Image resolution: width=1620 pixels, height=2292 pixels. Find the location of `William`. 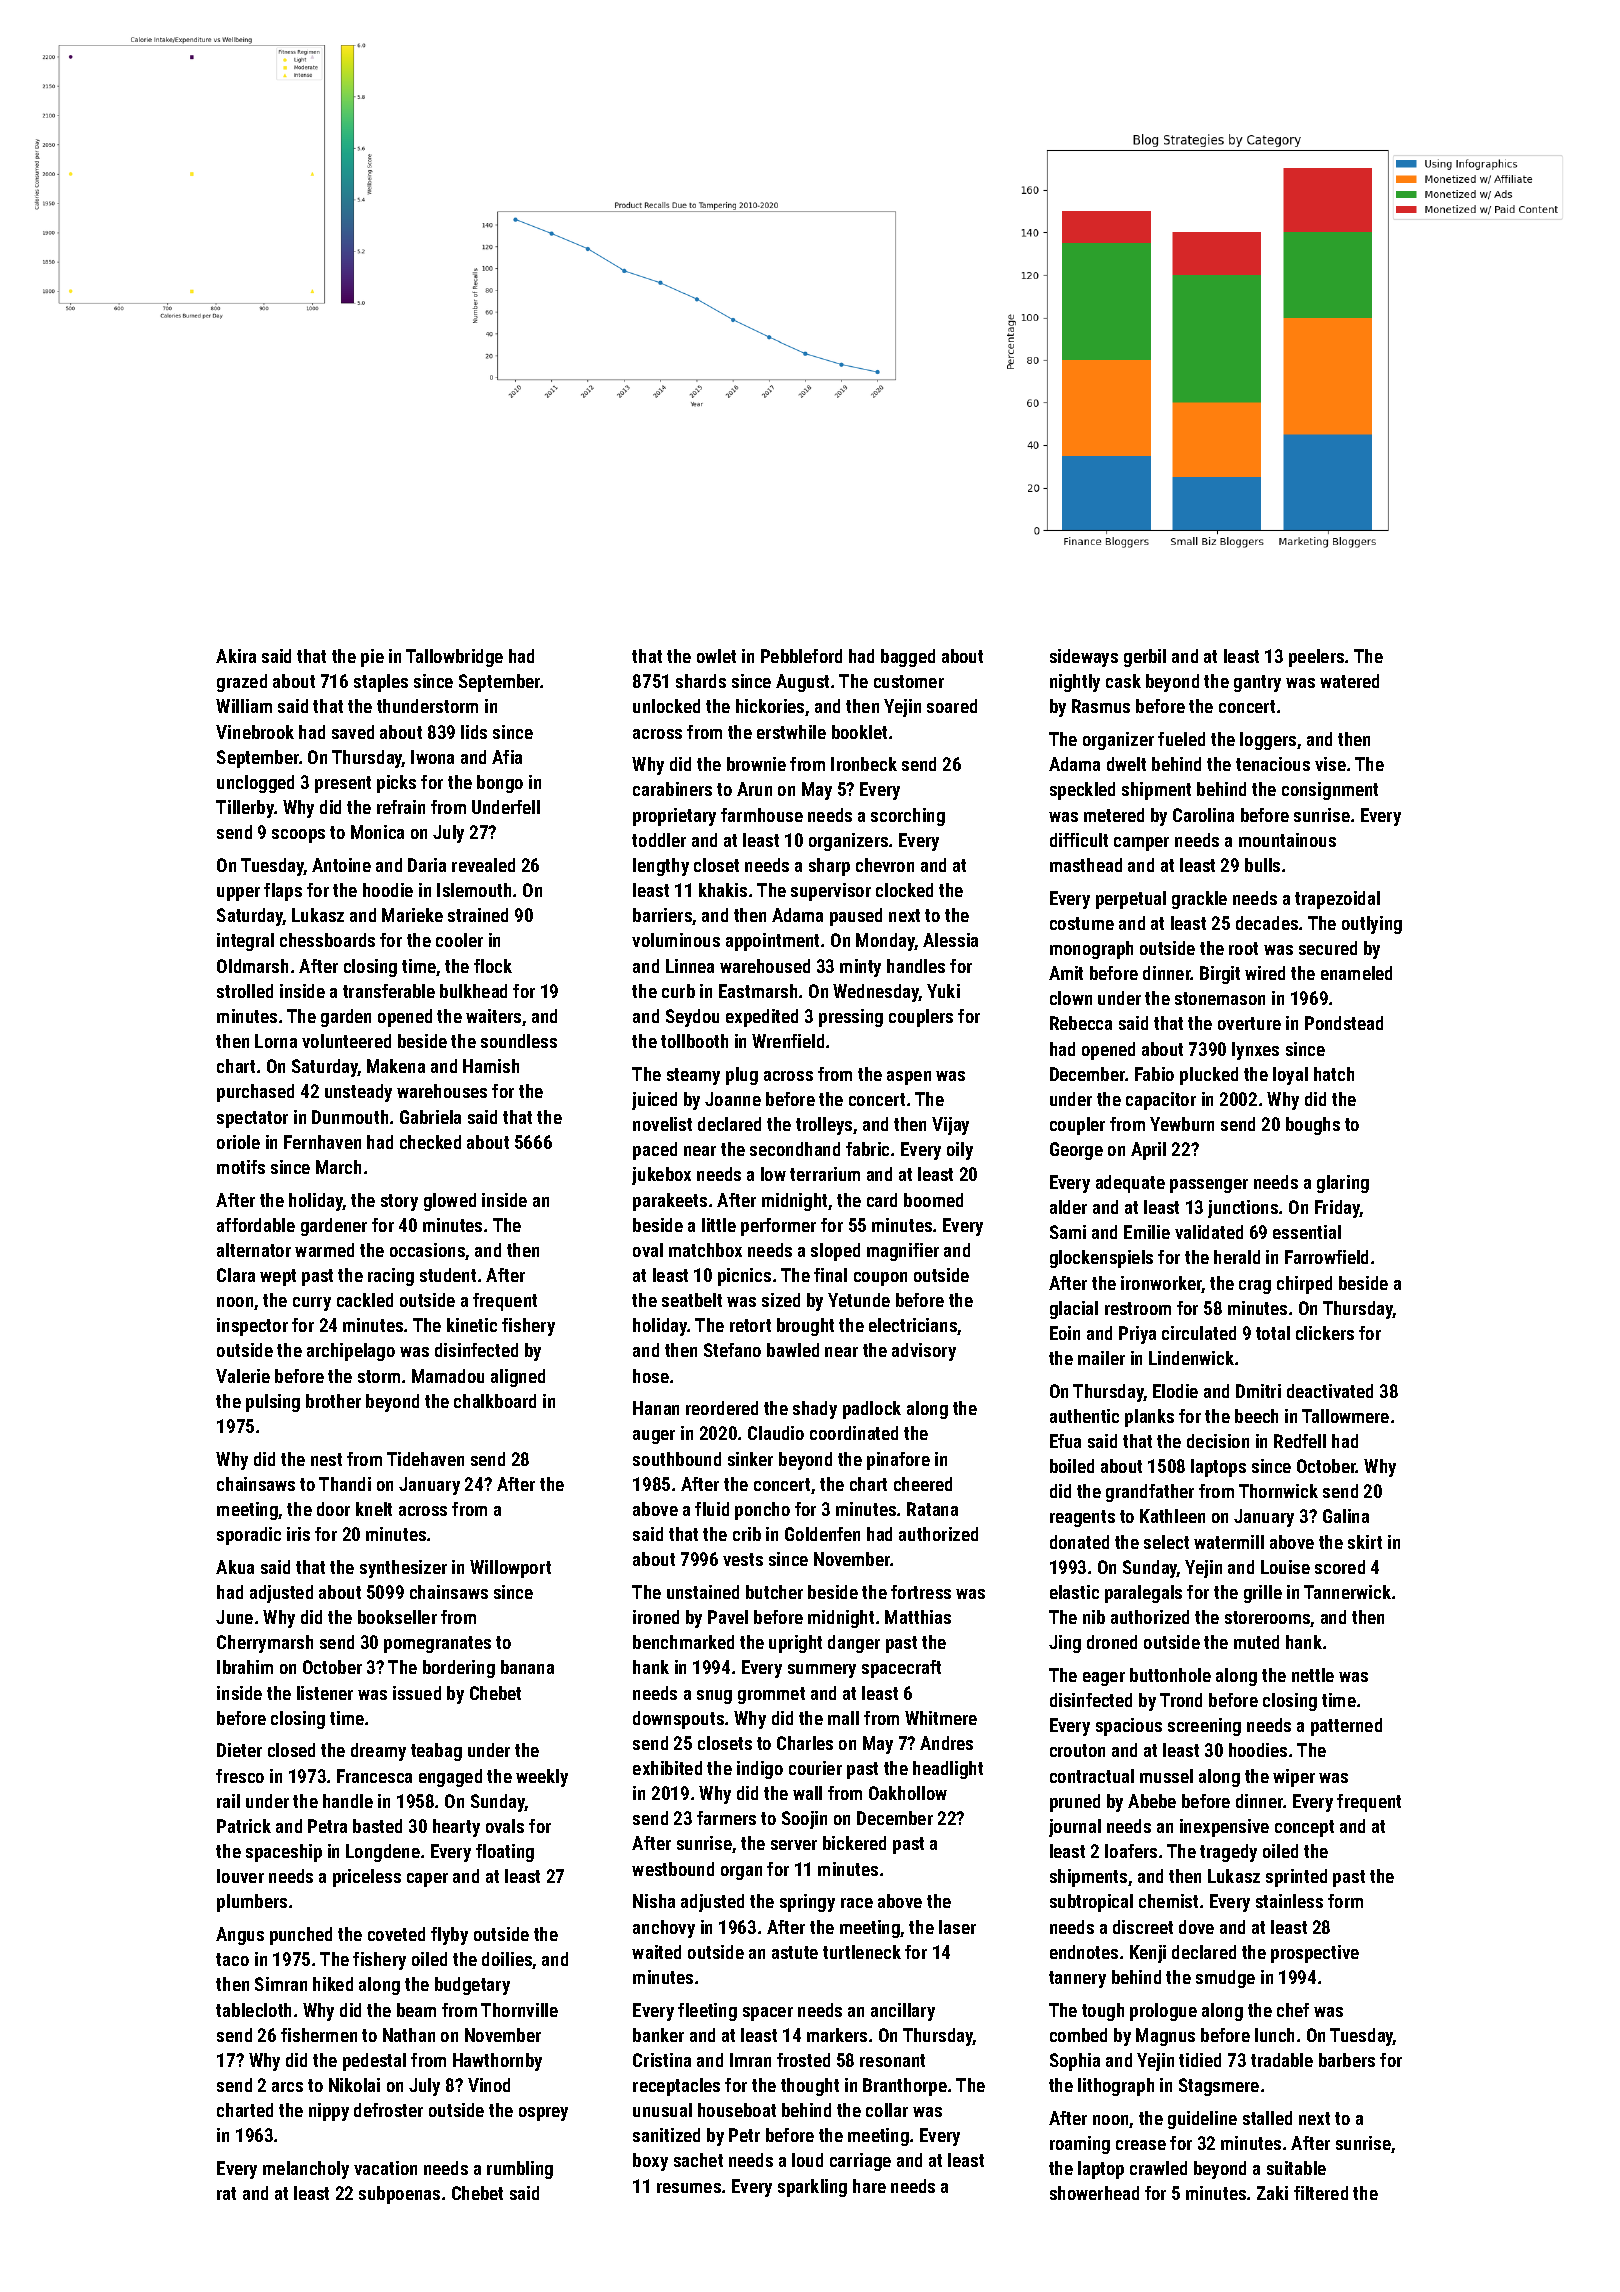

William is located at coordinates (244, 706).
